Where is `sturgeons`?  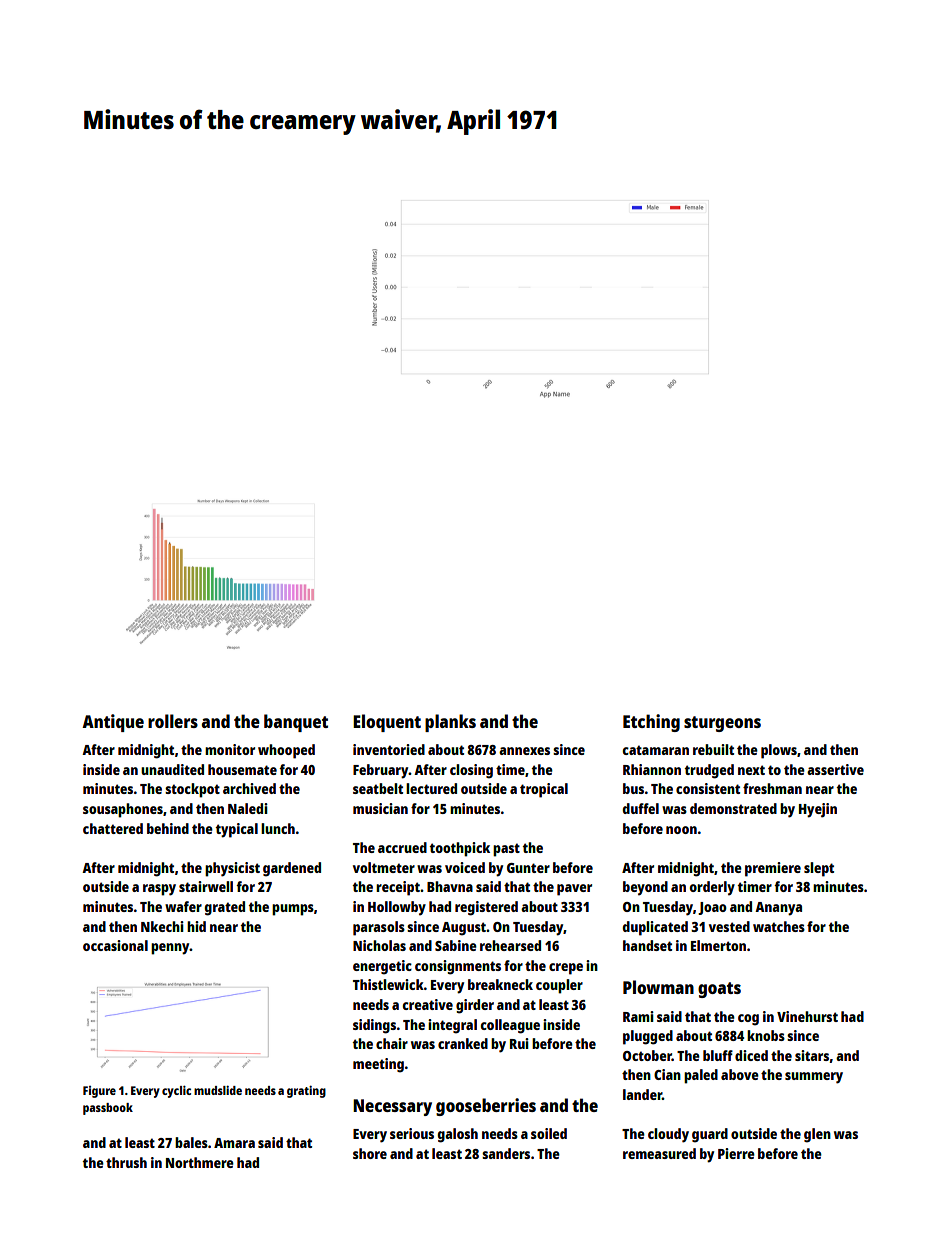
sturgeons is located at coordinates (722, 724).
